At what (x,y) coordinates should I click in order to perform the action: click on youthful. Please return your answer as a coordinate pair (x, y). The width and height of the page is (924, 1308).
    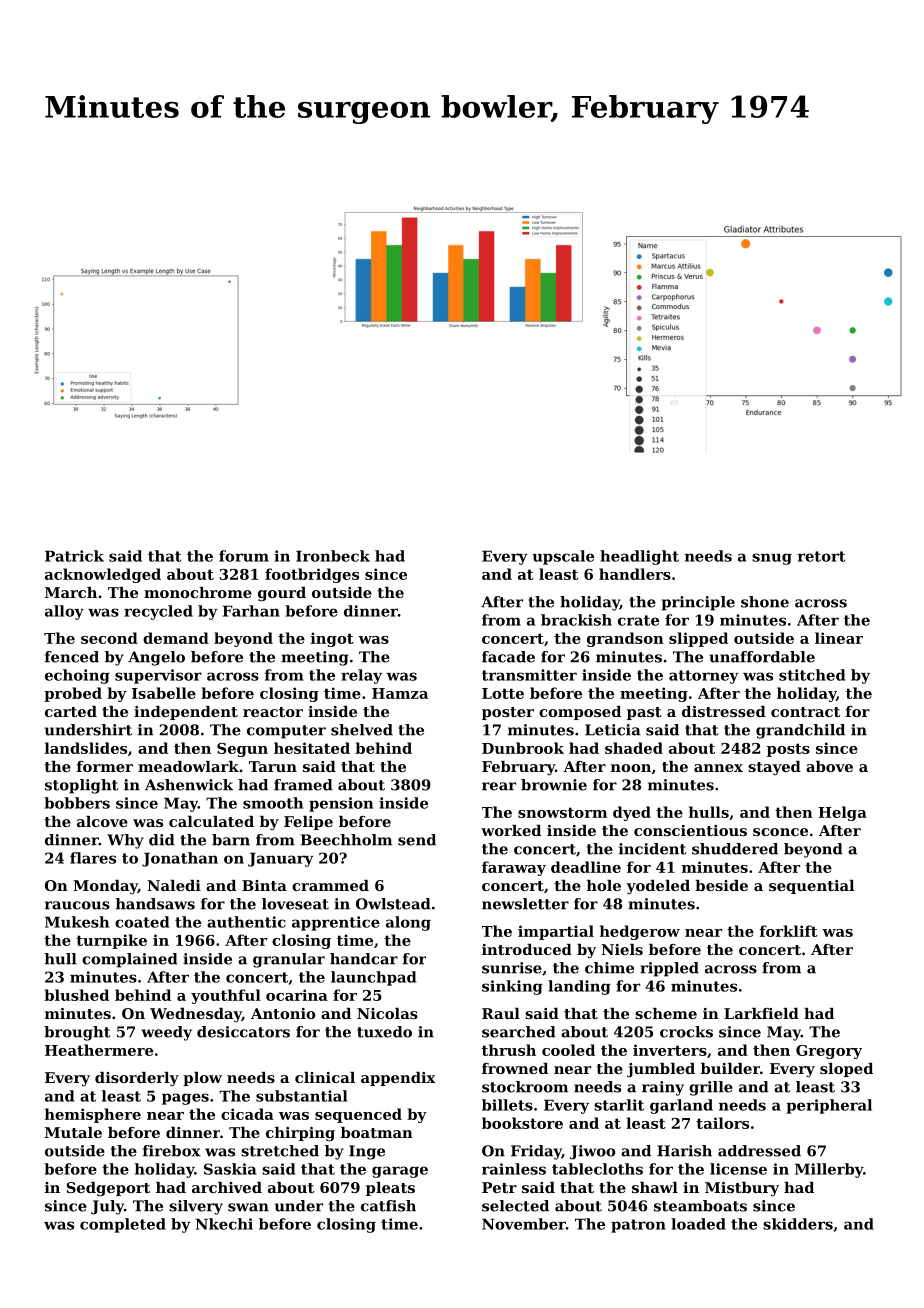
    Looking at the image, I should click on (226, 996).
